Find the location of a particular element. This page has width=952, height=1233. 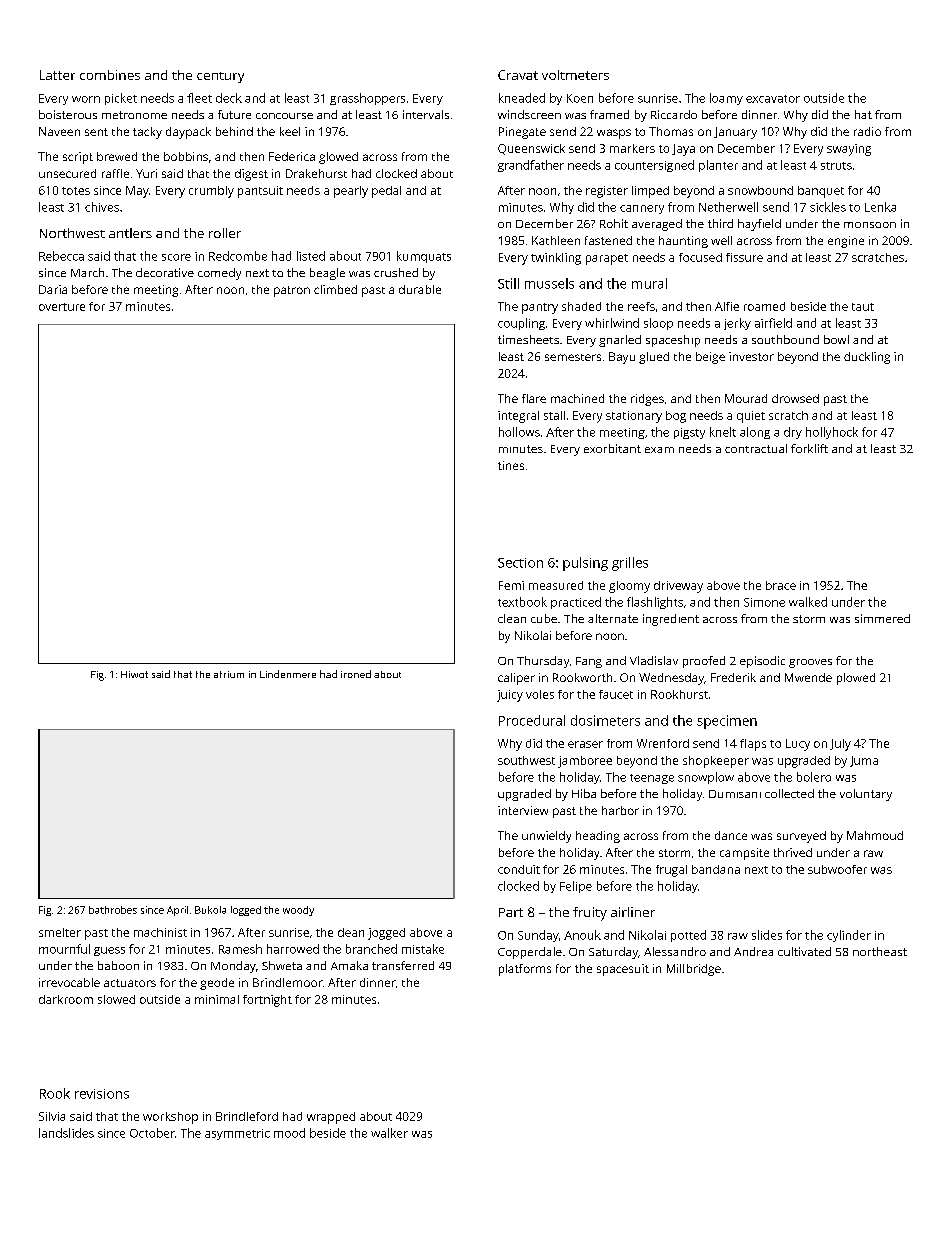

darkroom is located at coordinates (66, 999).
